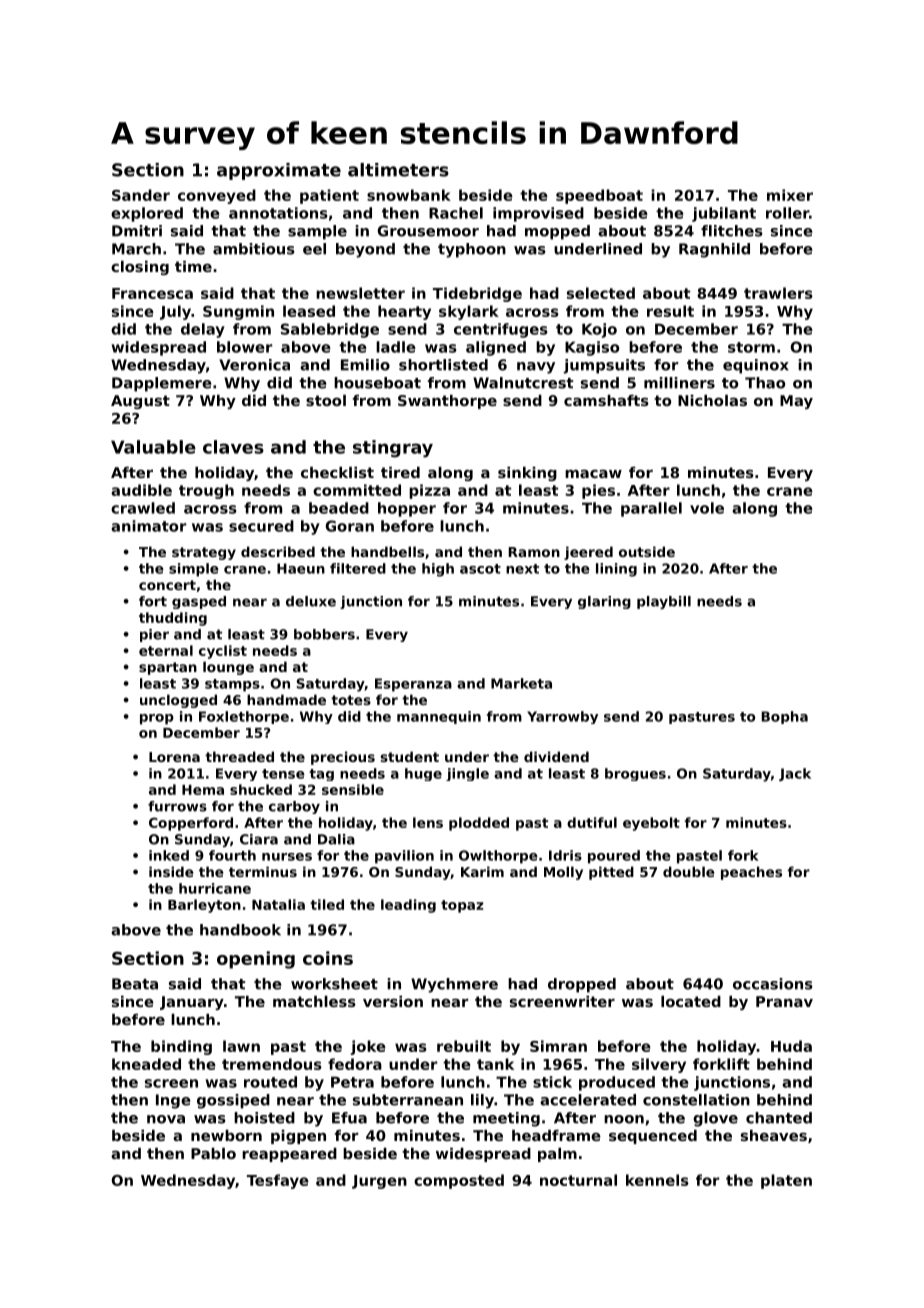 This image has width=924, height=1308. I want to click on trough, so click(206, 491).
